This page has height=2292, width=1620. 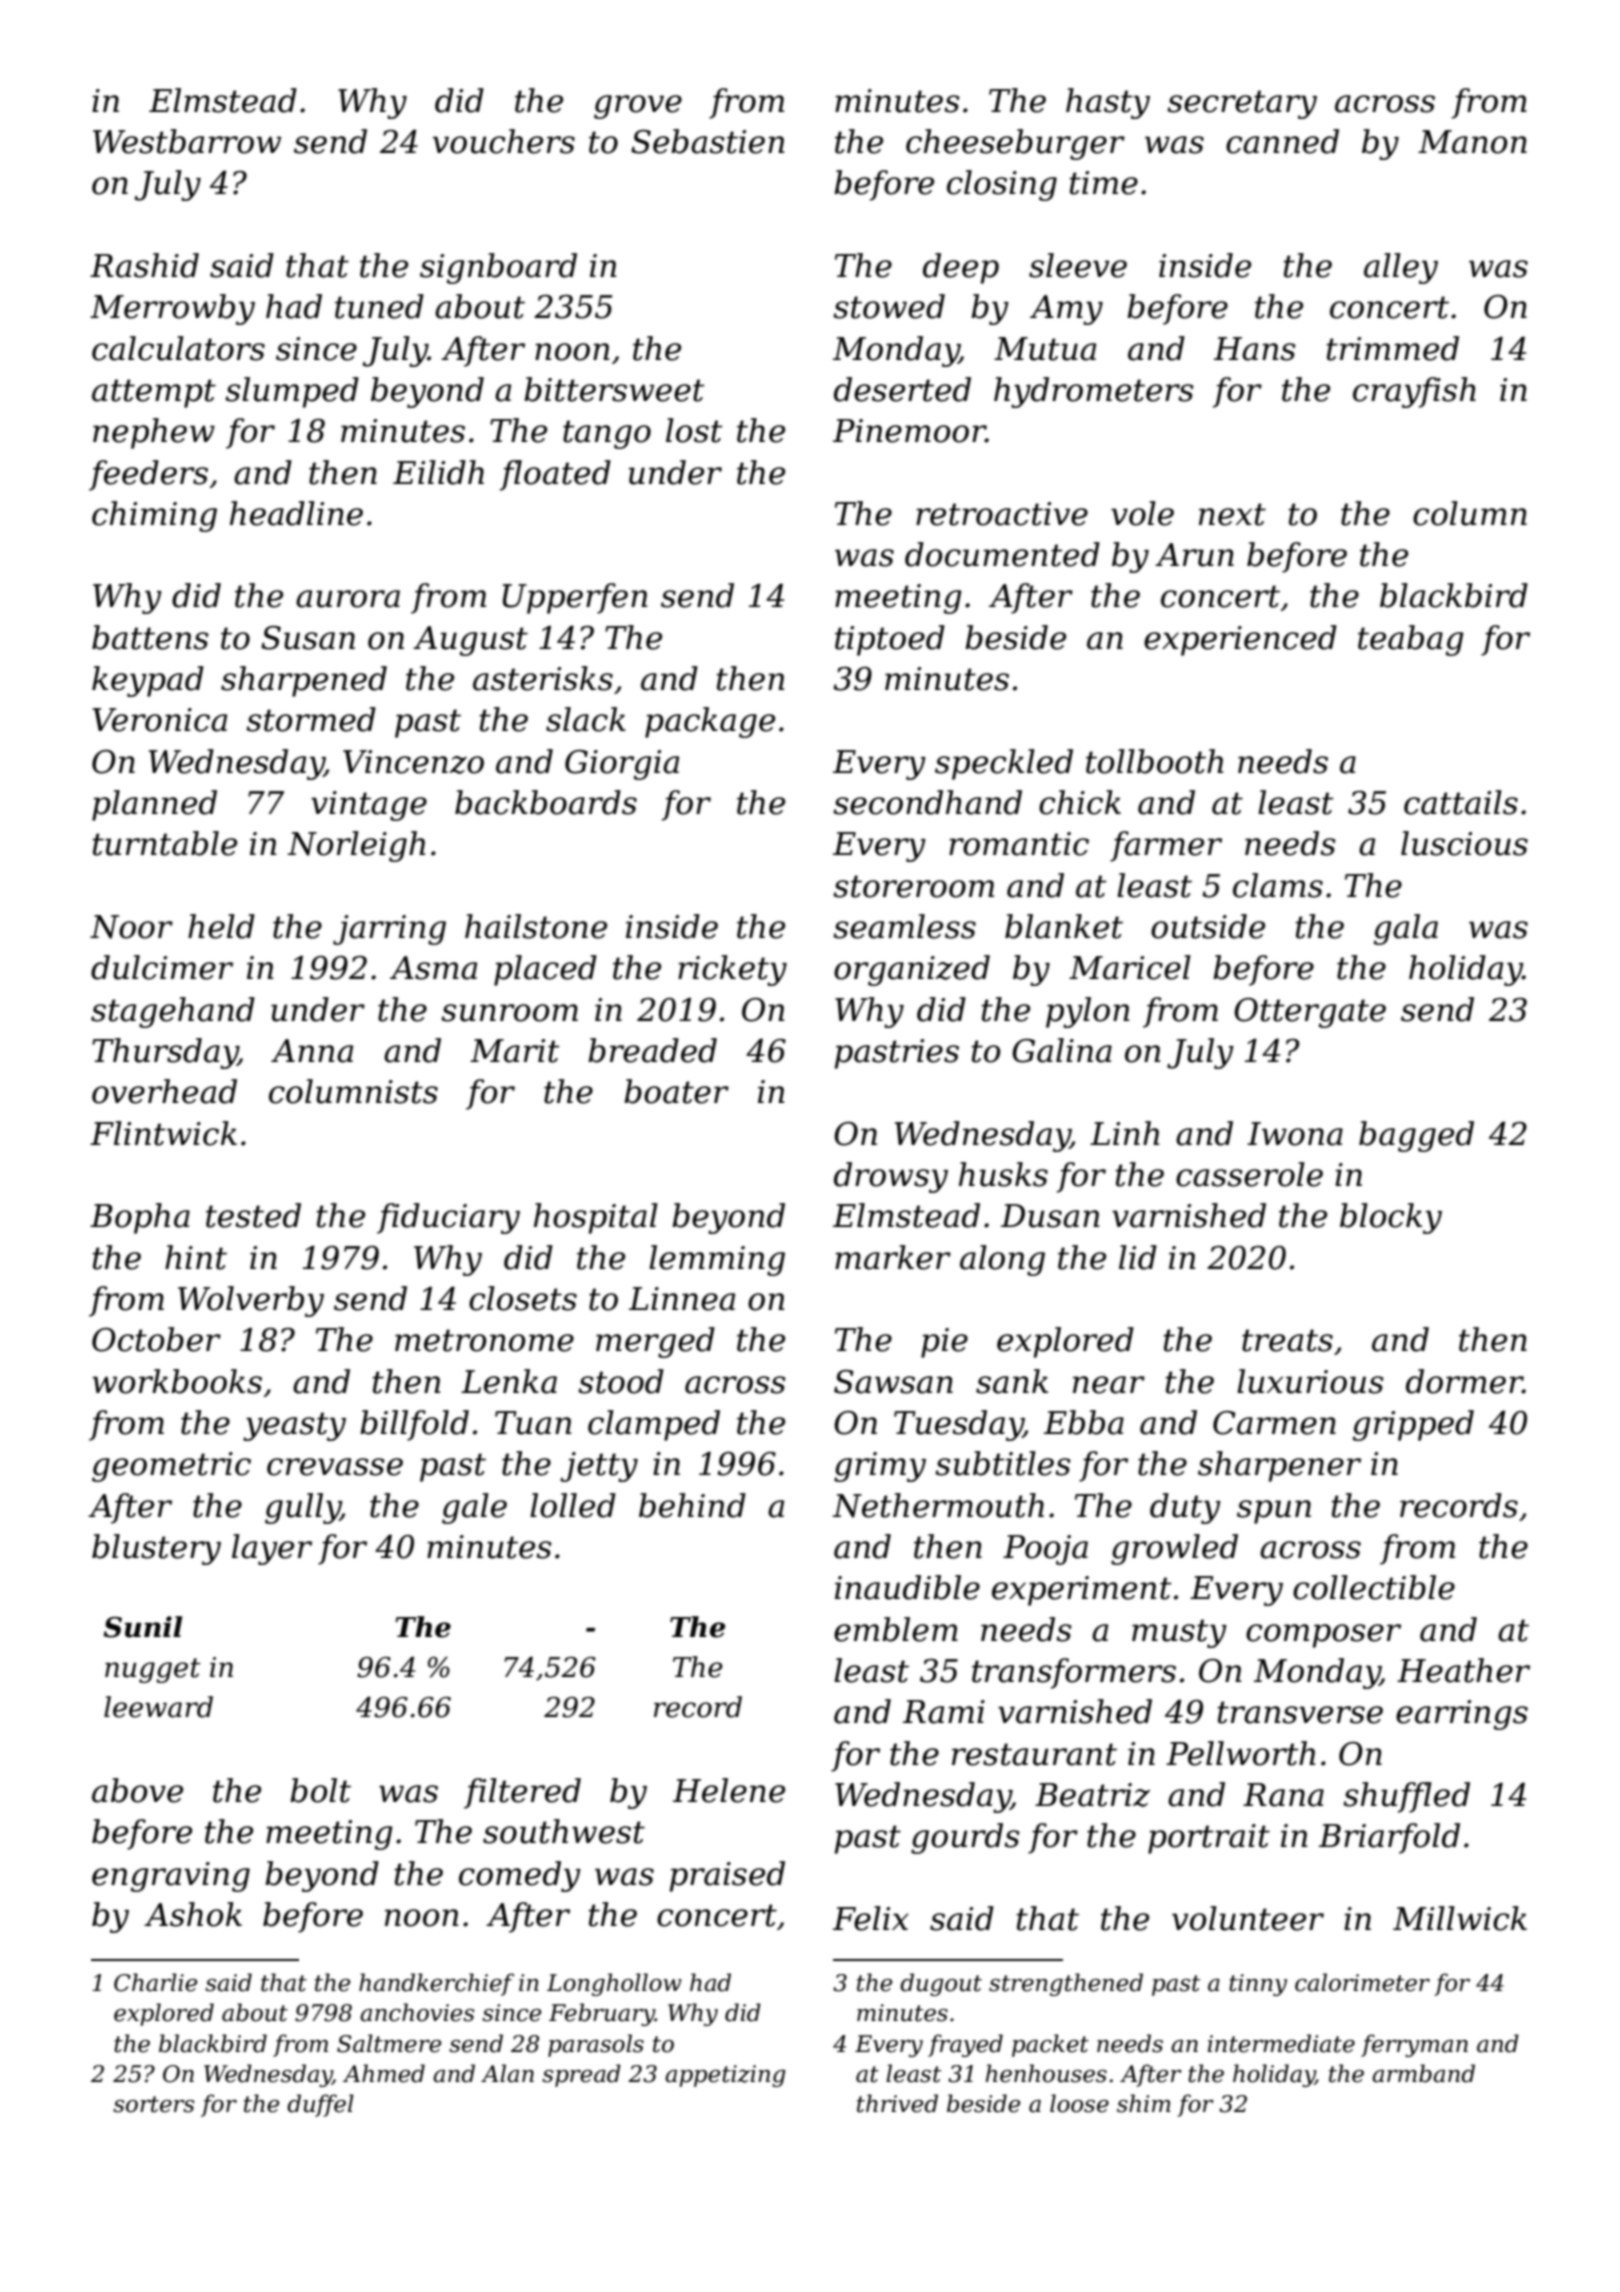 What do you see at coordinates (1393, 348) in the page?
I see `trimmed` at bounding box center [1393, 348].
